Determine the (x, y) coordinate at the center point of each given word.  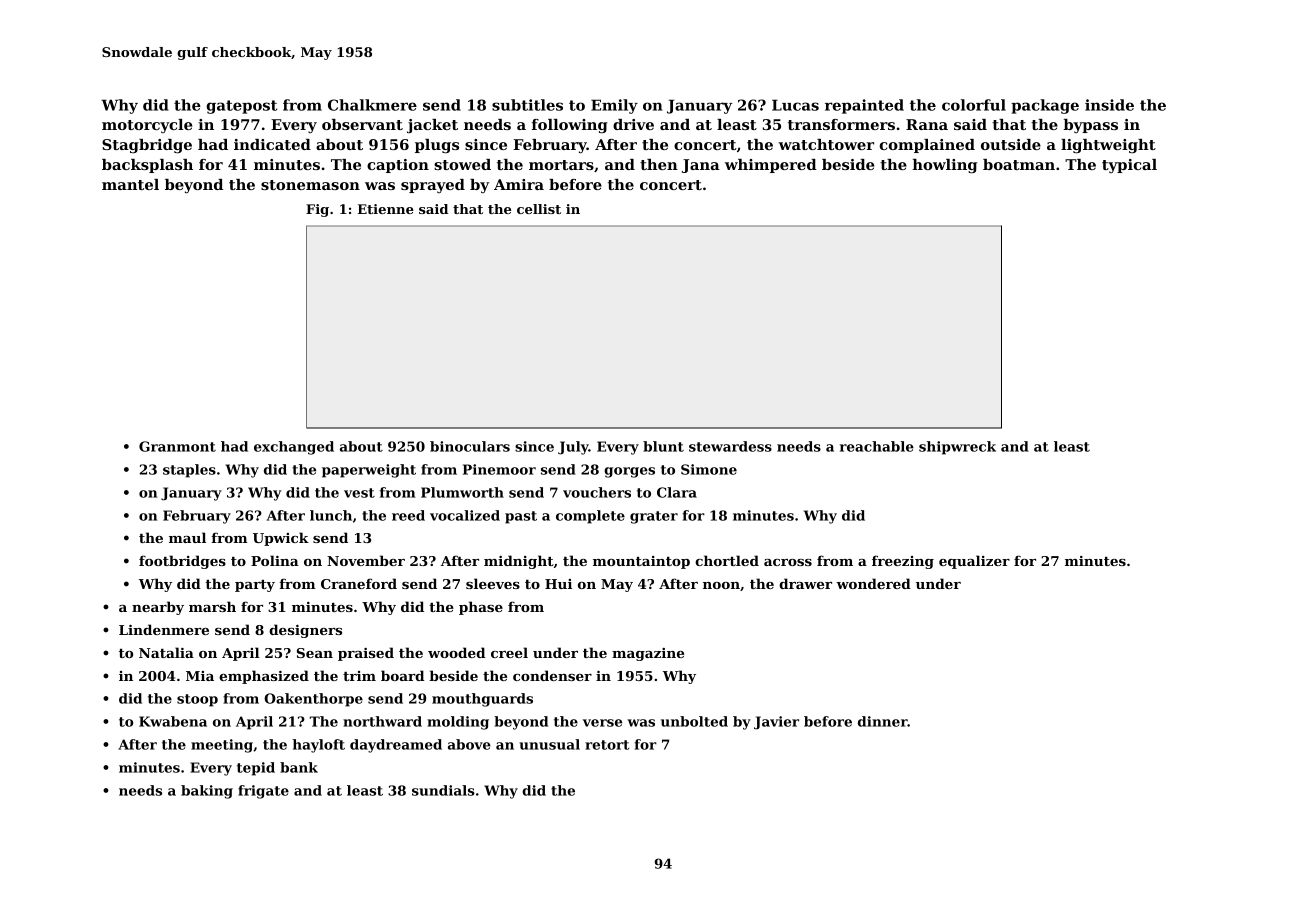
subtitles (527, 105)
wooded (456, 652)
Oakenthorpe (313, 700)
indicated (272, 144)
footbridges (182, 562)
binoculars (470, 446)
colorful (974, 105)
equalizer (974, 562)
